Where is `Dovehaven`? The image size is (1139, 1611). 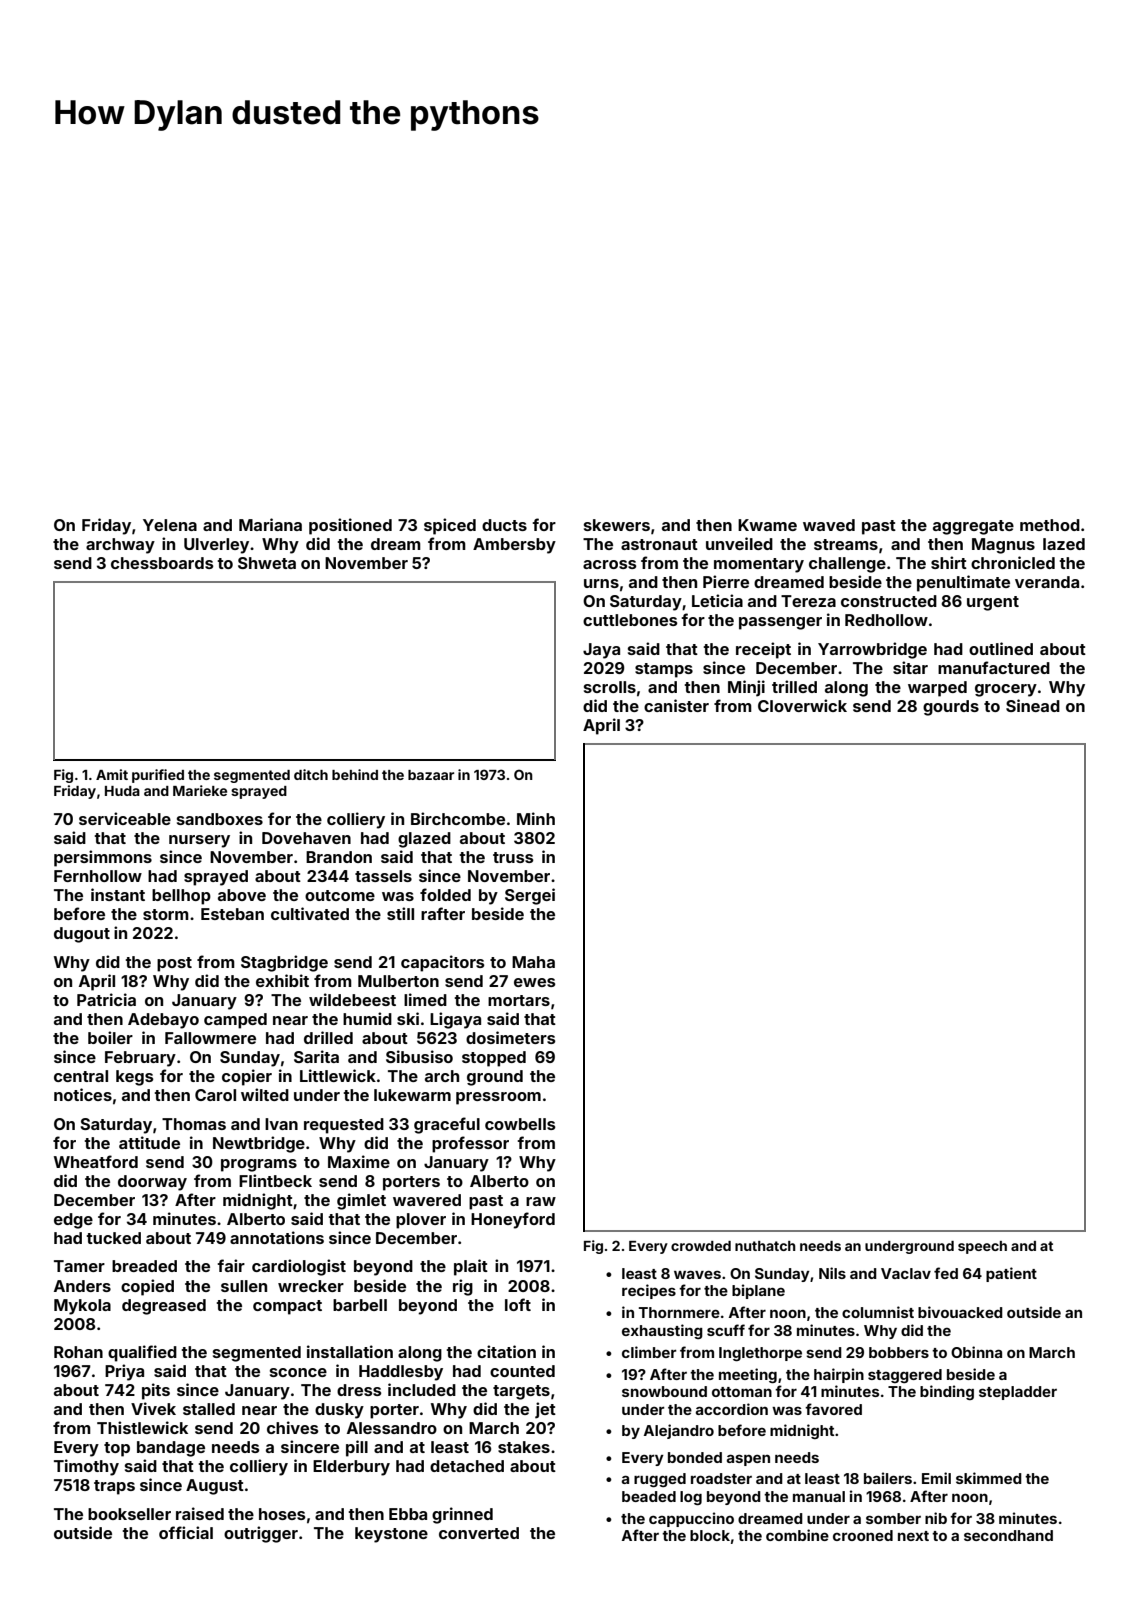
Dovehaven is located at coordinates (306, 838).
